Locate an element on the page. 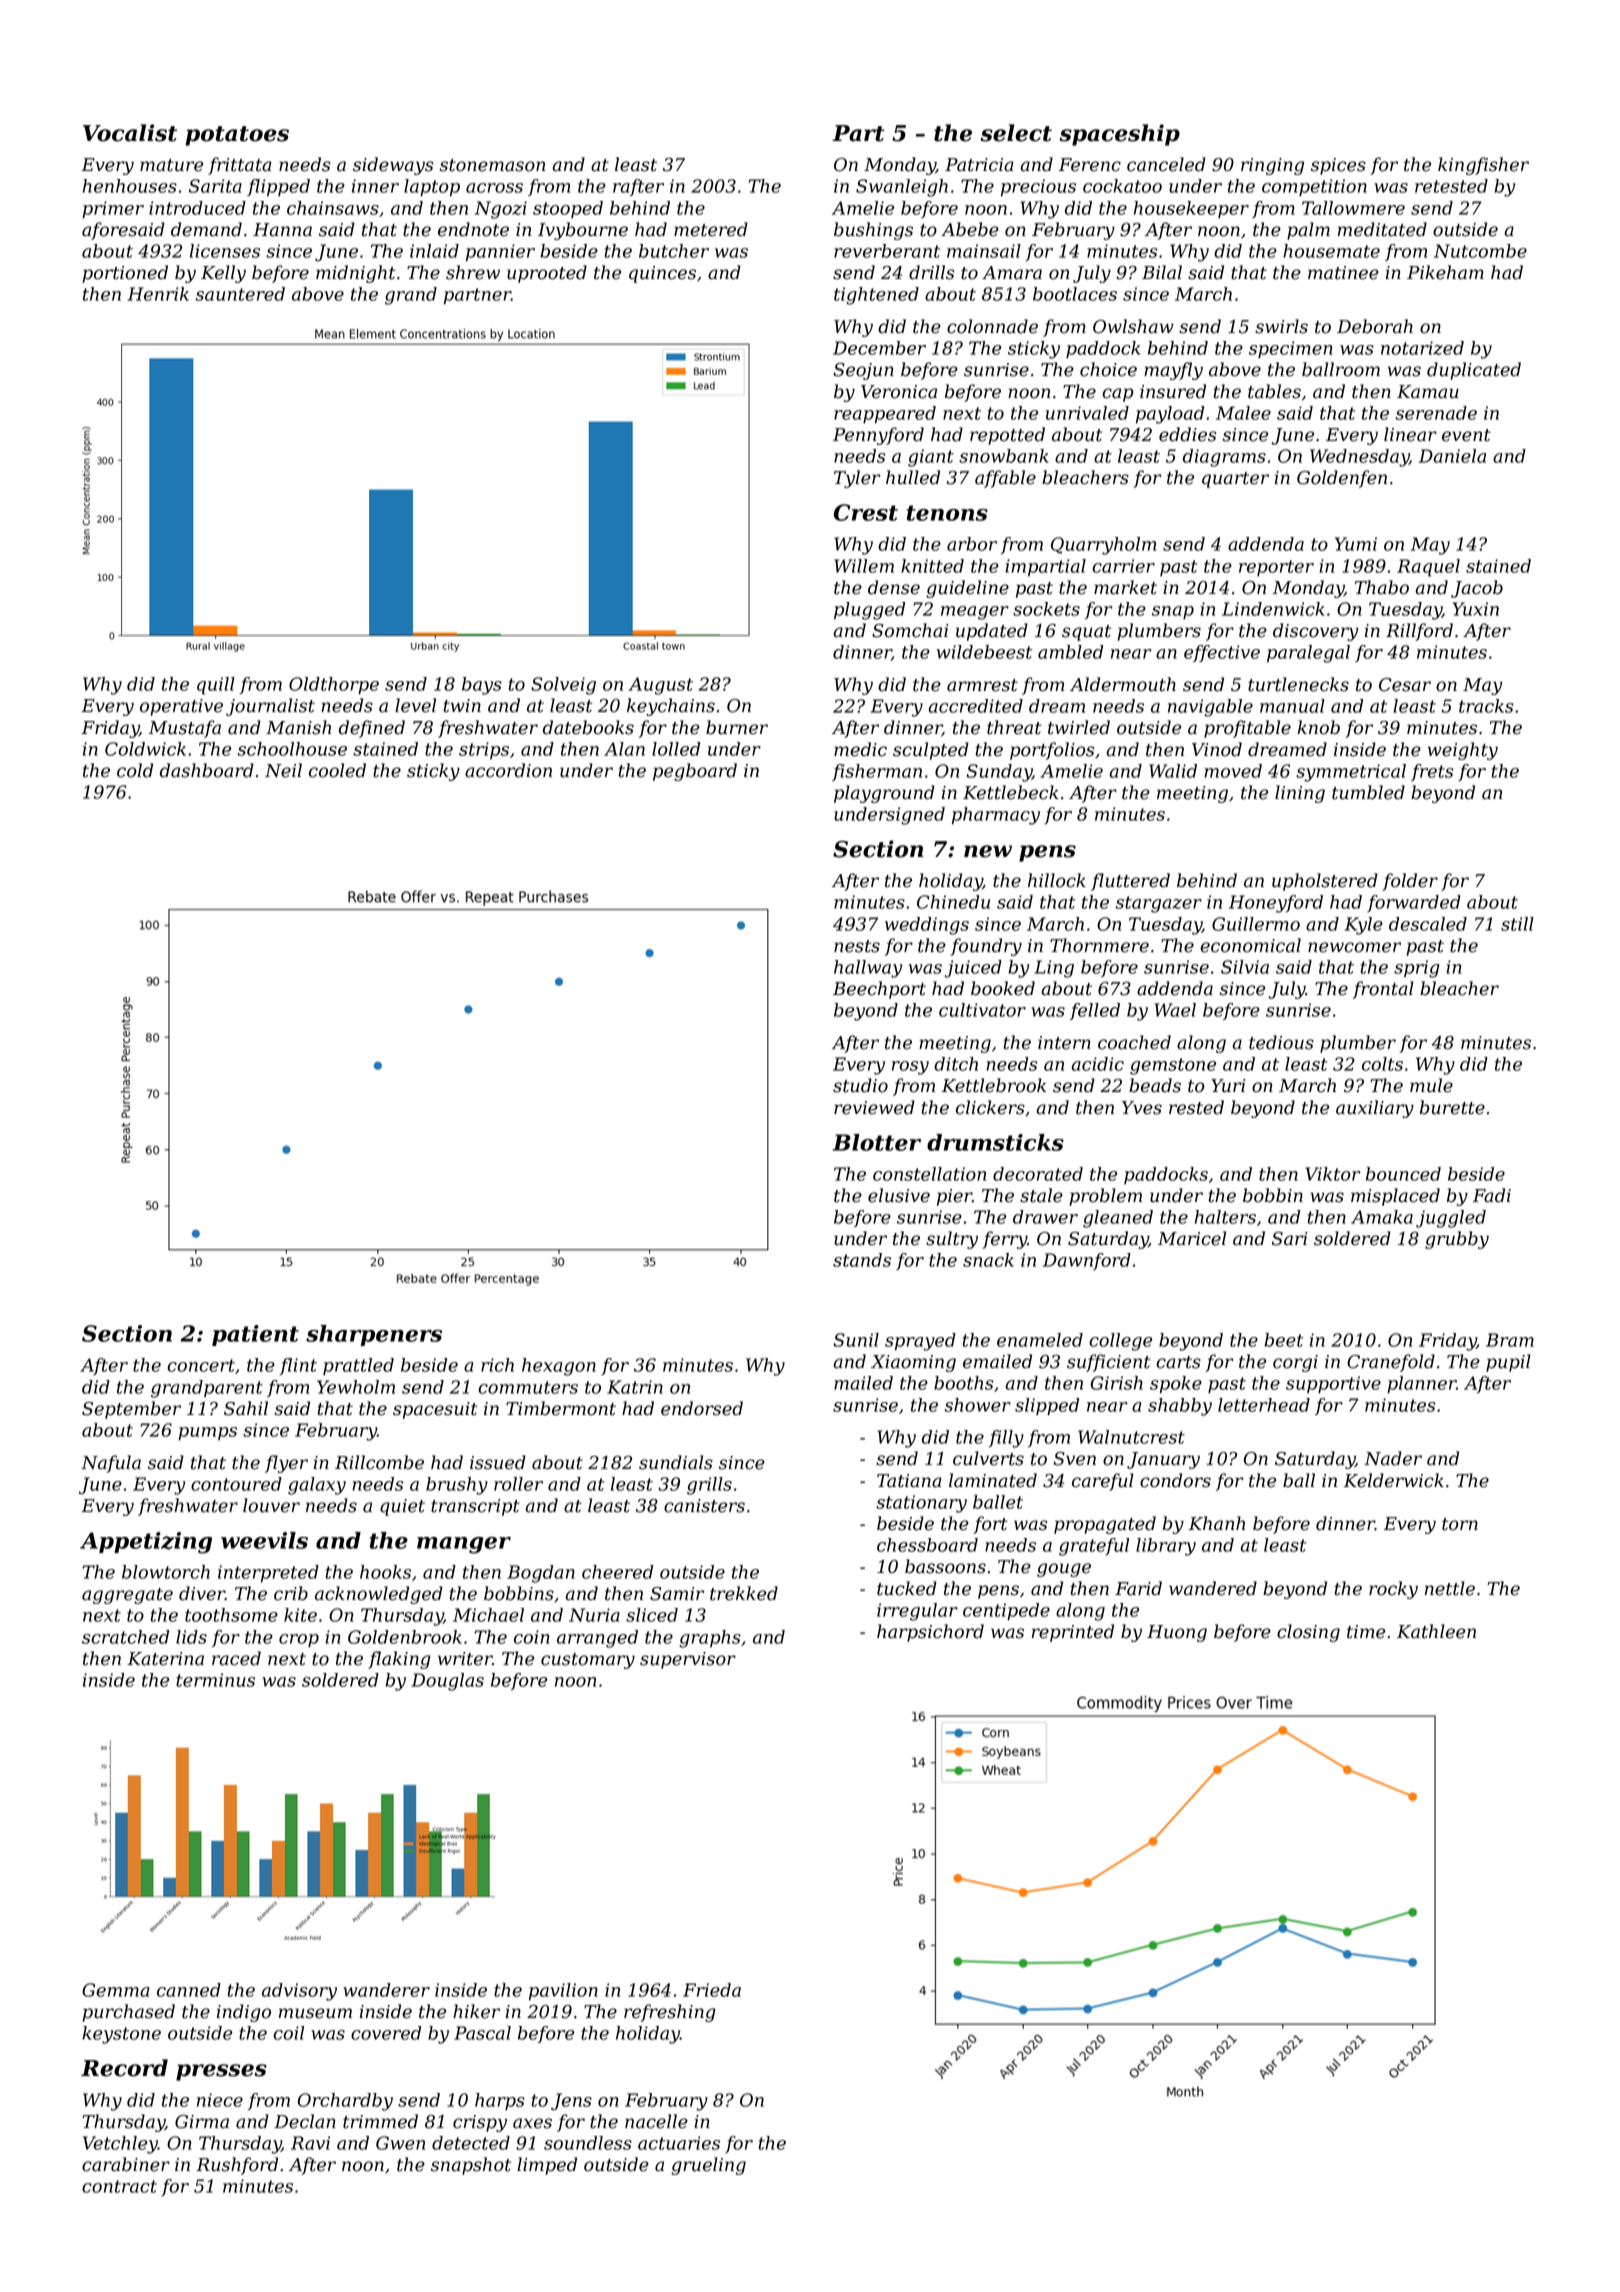  Patricia is located at coordinates (979, 165).
